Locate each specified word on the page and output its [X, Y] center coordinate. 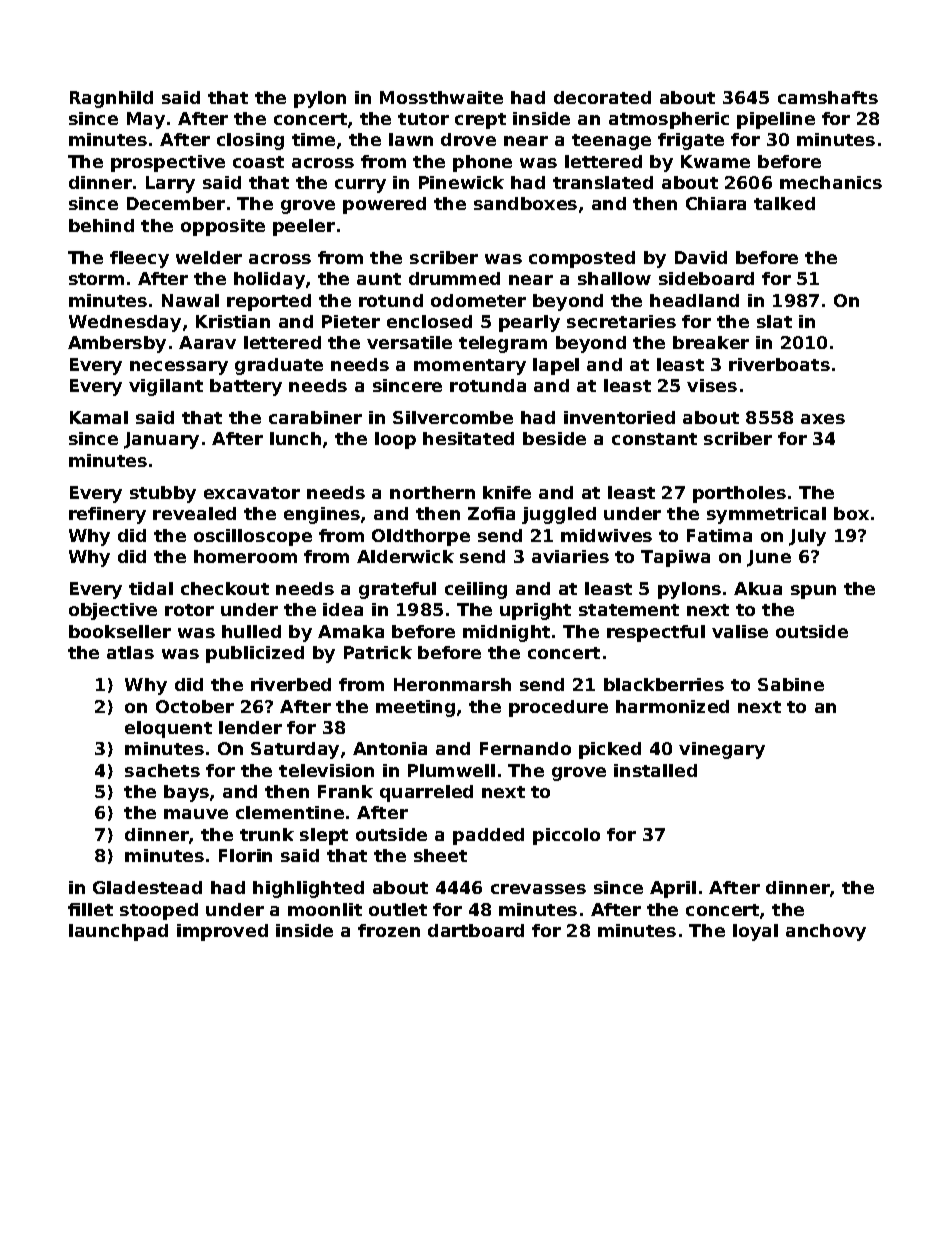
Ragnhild [111, 99]
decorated [602, 97]
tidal [151, 588]
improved [222, 932]
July [807, 537]
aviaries [570, 556]
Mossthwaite [441, 97]
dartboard [476, 930]
